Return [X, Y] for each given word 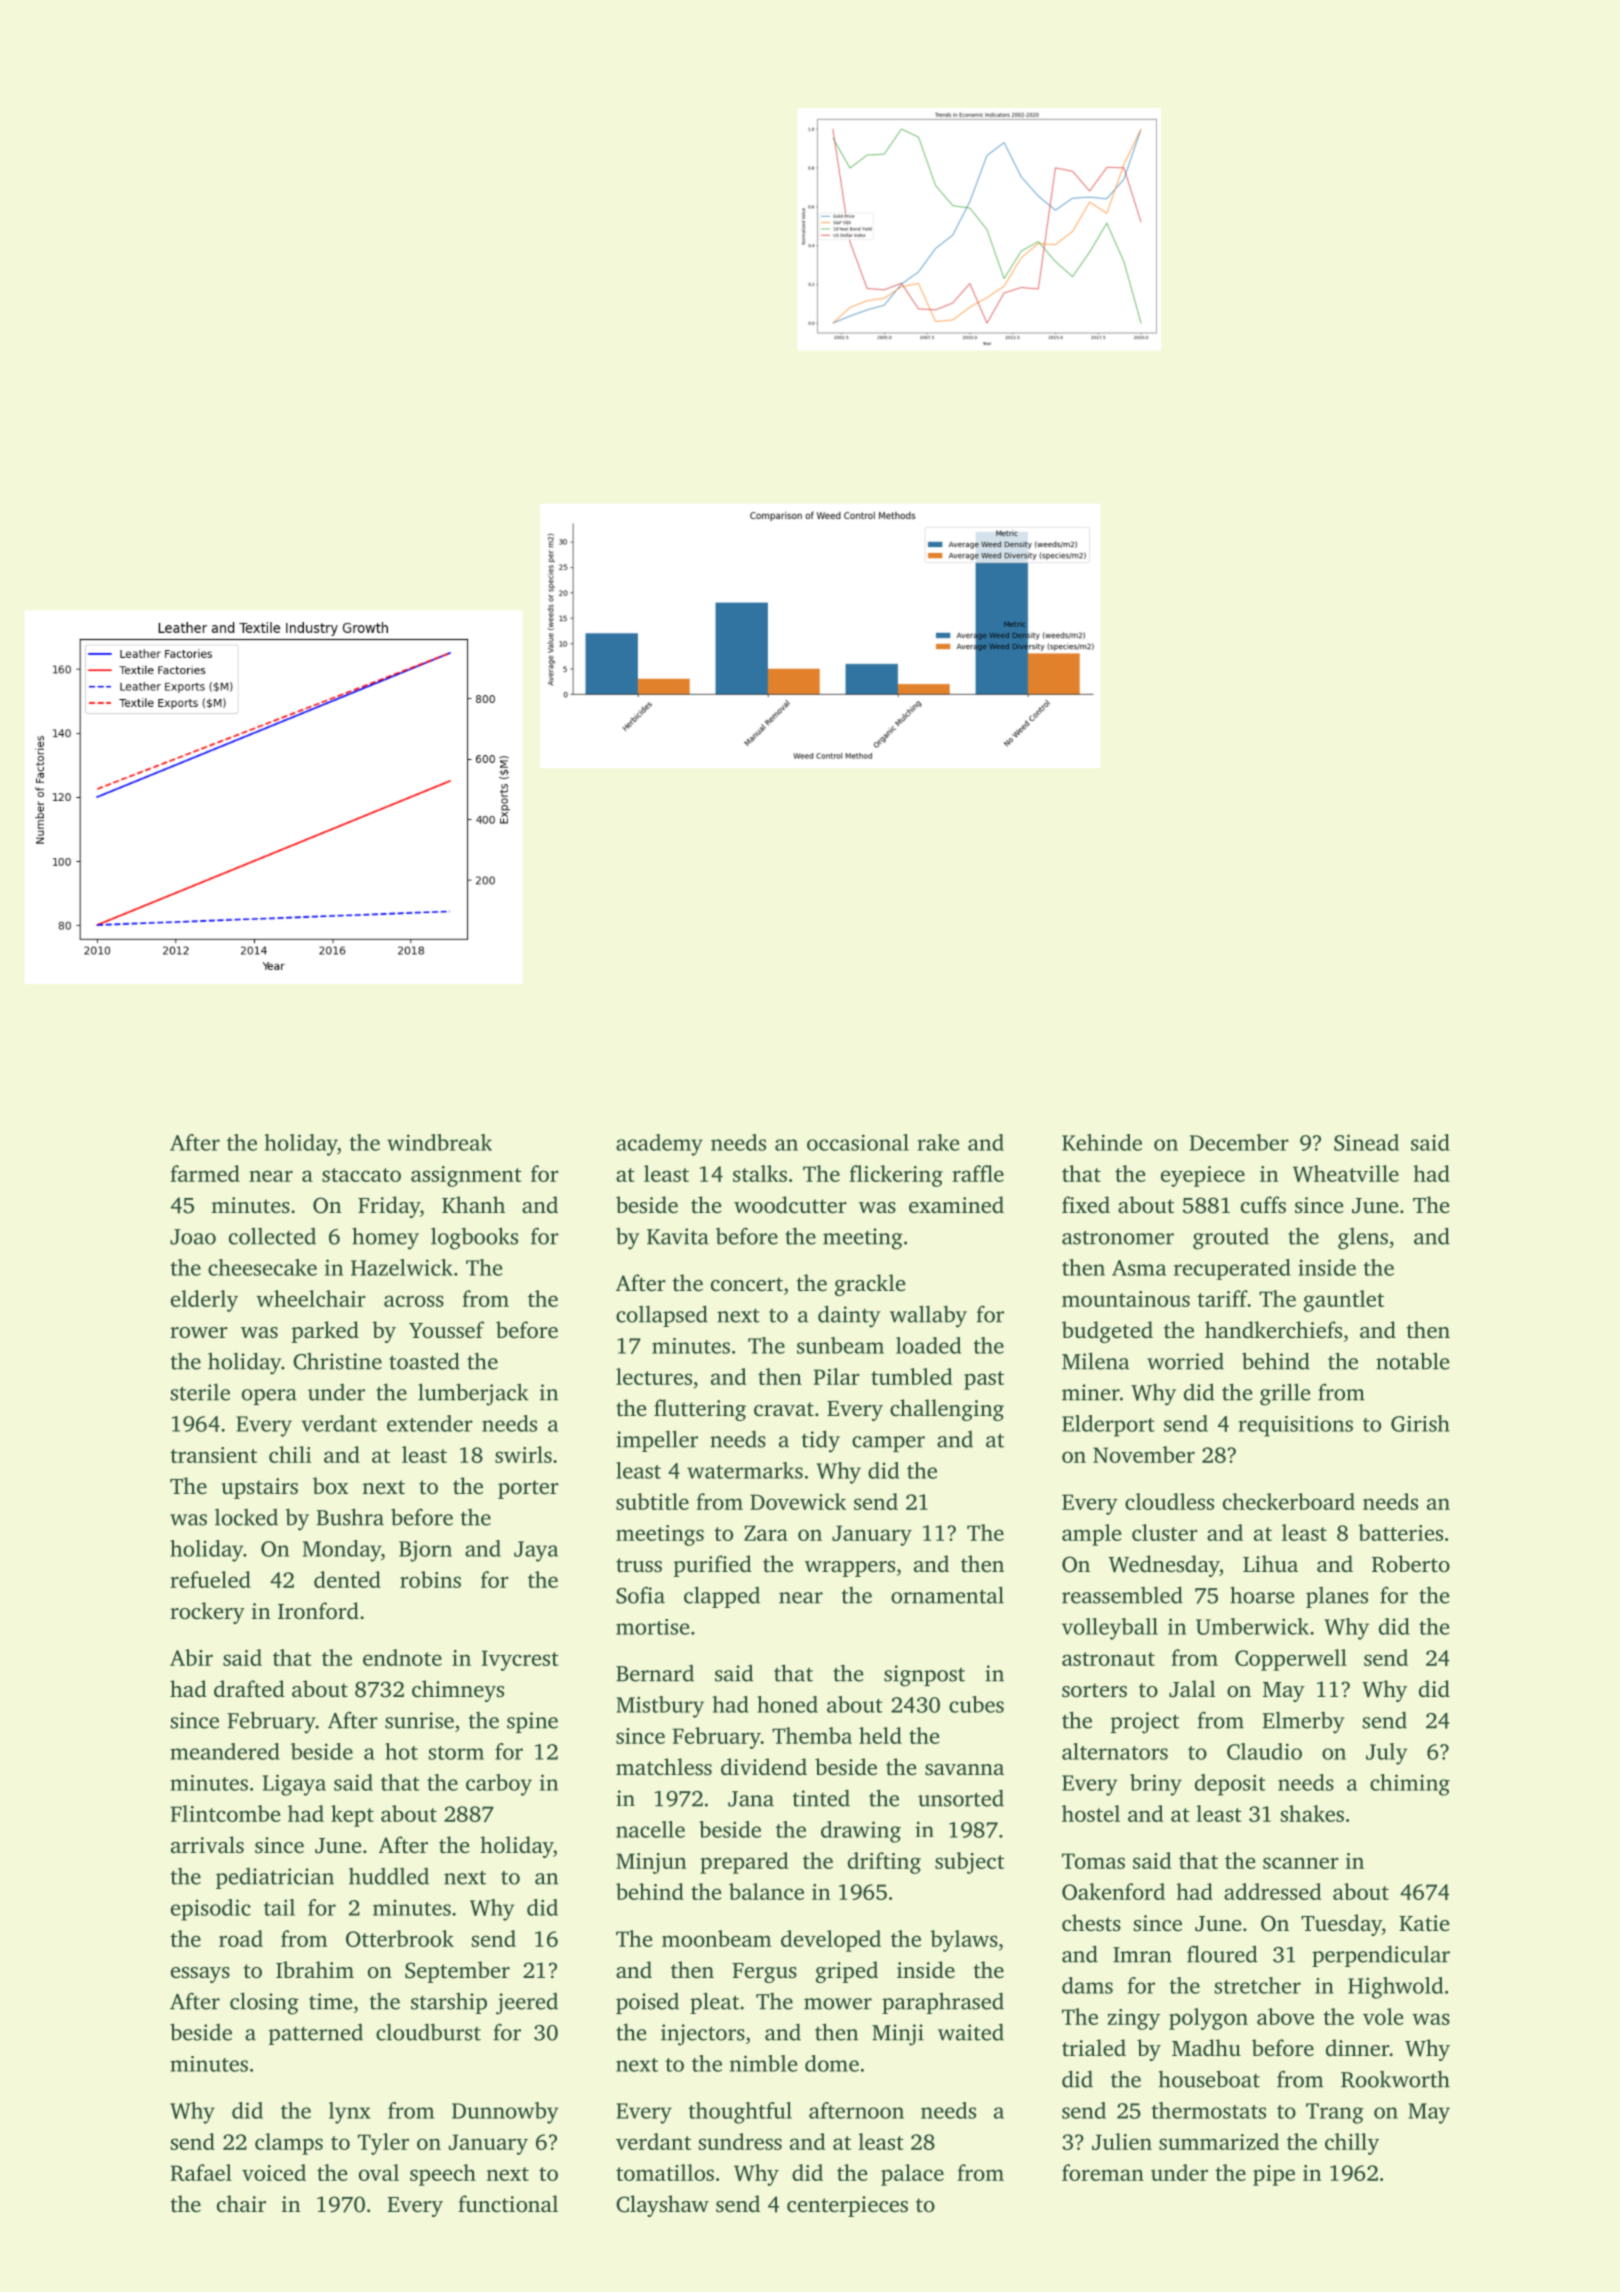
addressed [1272, 1891]
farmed [205, 1173]
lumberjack [473, 1394]
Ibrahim [315, 1969]
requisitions [1295, 1426]
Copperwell [1291, 1660]
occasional [858, 1142]
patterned [316, 2034]
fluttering [700, 1410]
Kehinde [1102, 1142]
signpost [924, 1676]
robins [430, 1579]
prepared [744, 1863]
